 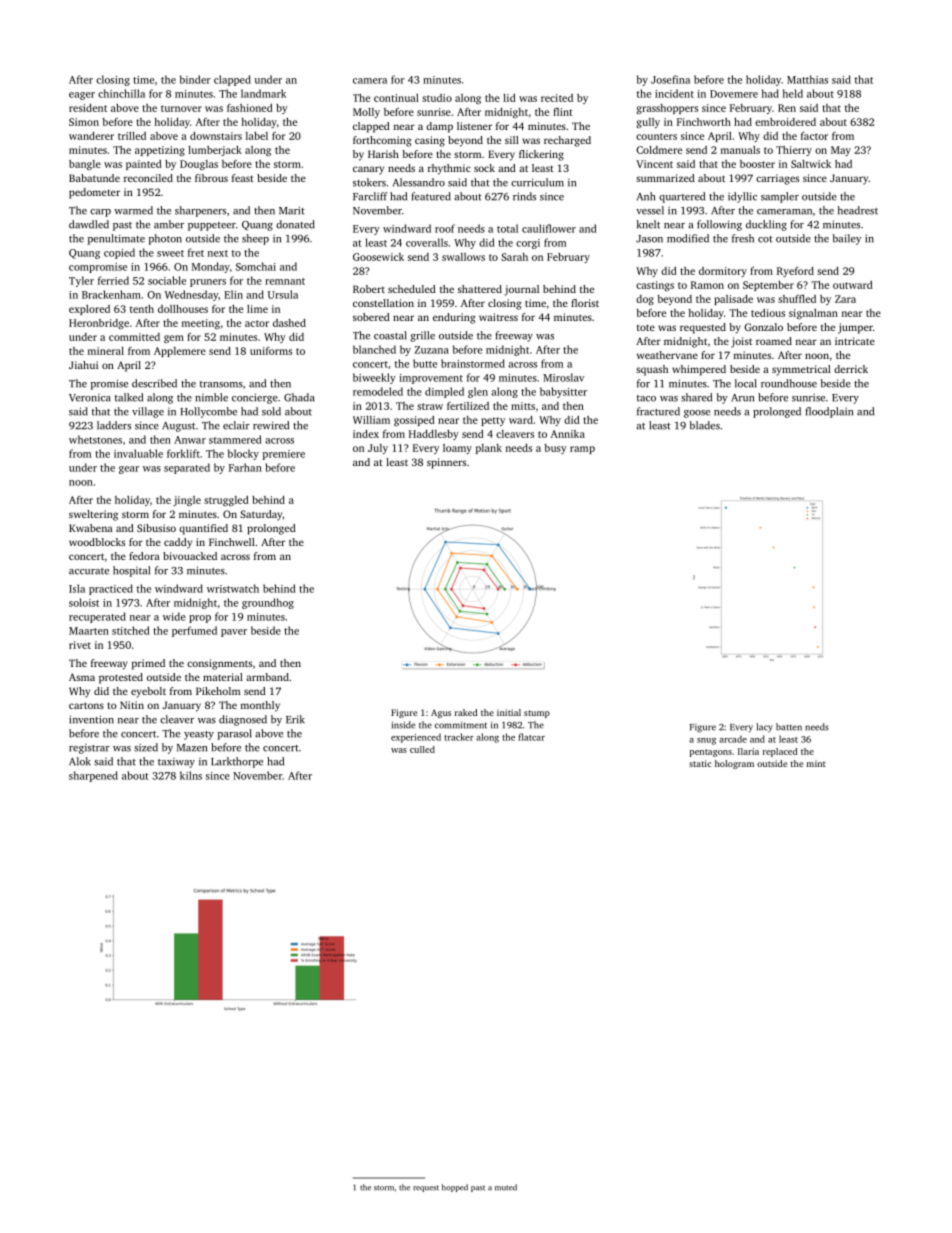 I want to click on meeting, so click(x=201, y=324).
